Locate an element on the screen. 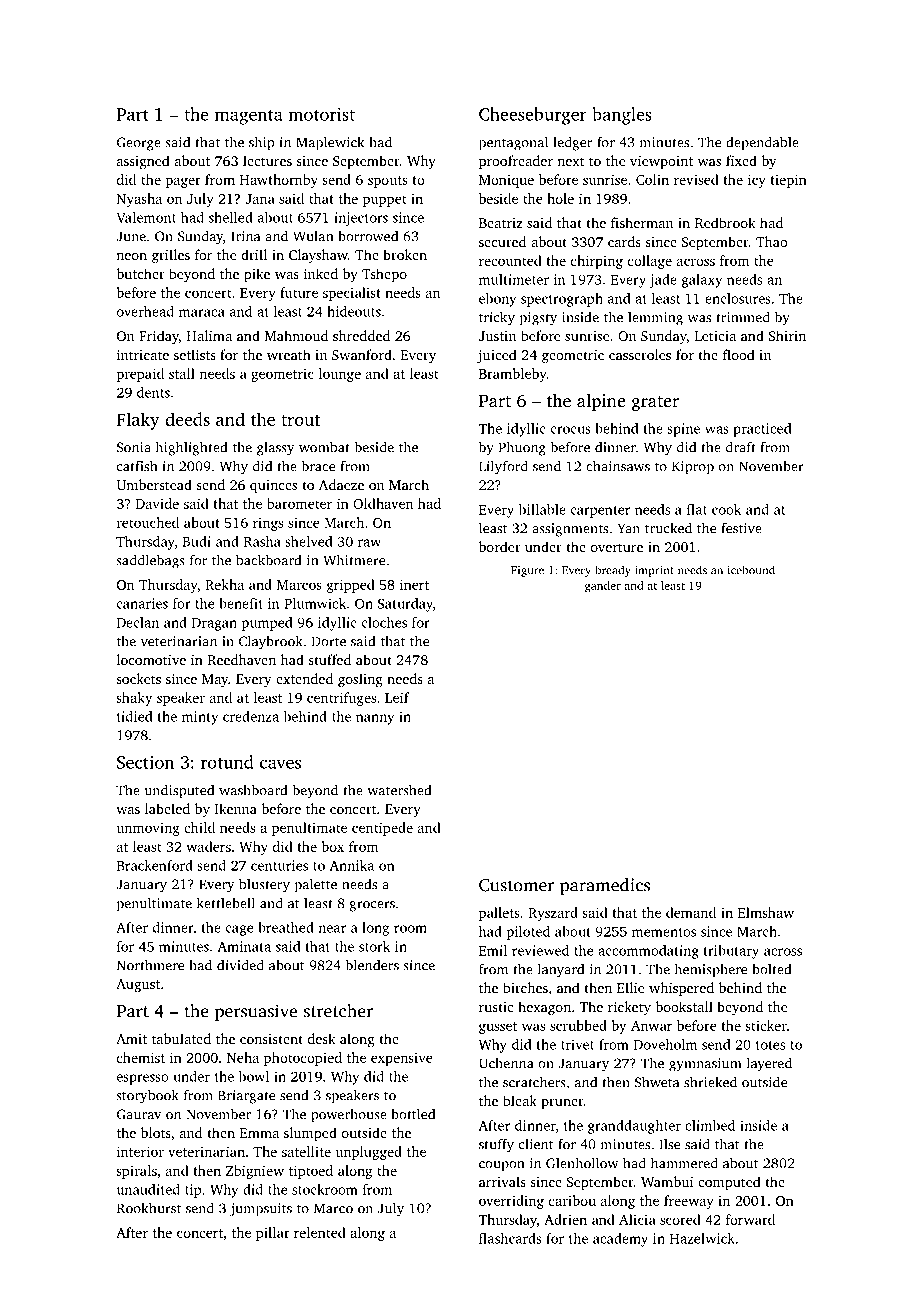 This screenshot has width=924, height=1308. maraca is located at coordinates (202, 313).
